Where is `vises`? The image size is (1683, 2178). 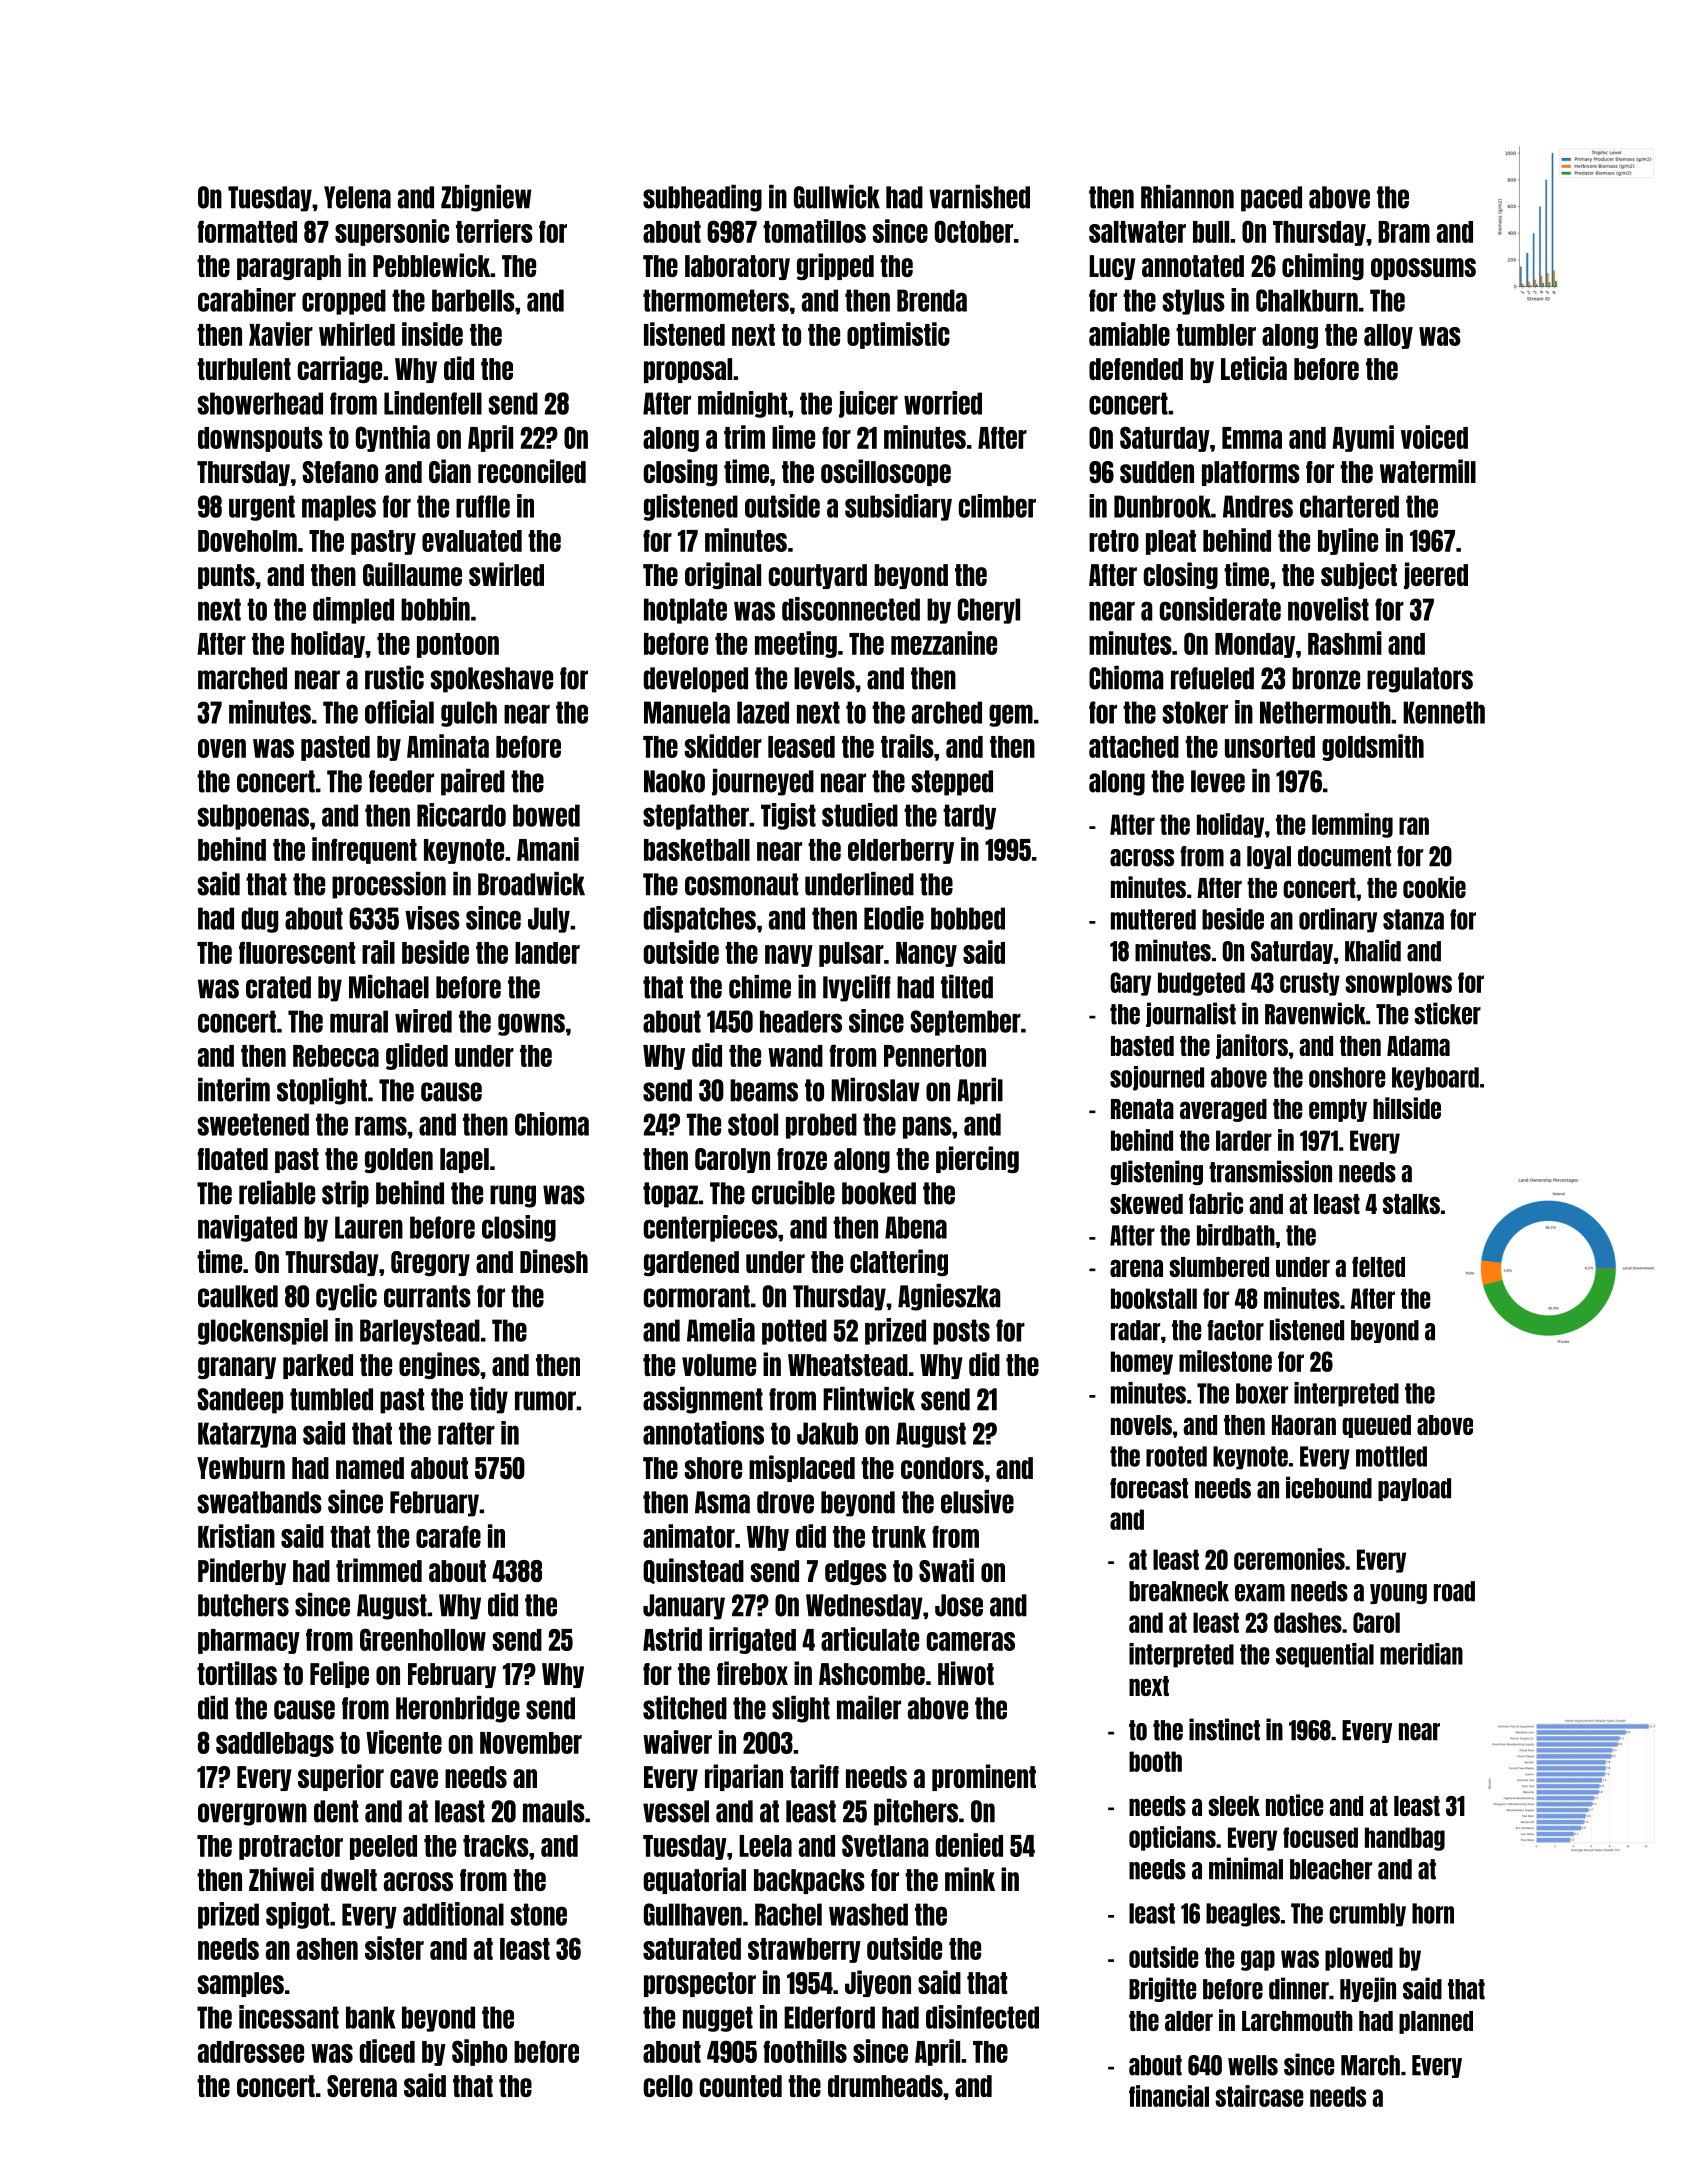
vises is located at coordinates (432, 918).
